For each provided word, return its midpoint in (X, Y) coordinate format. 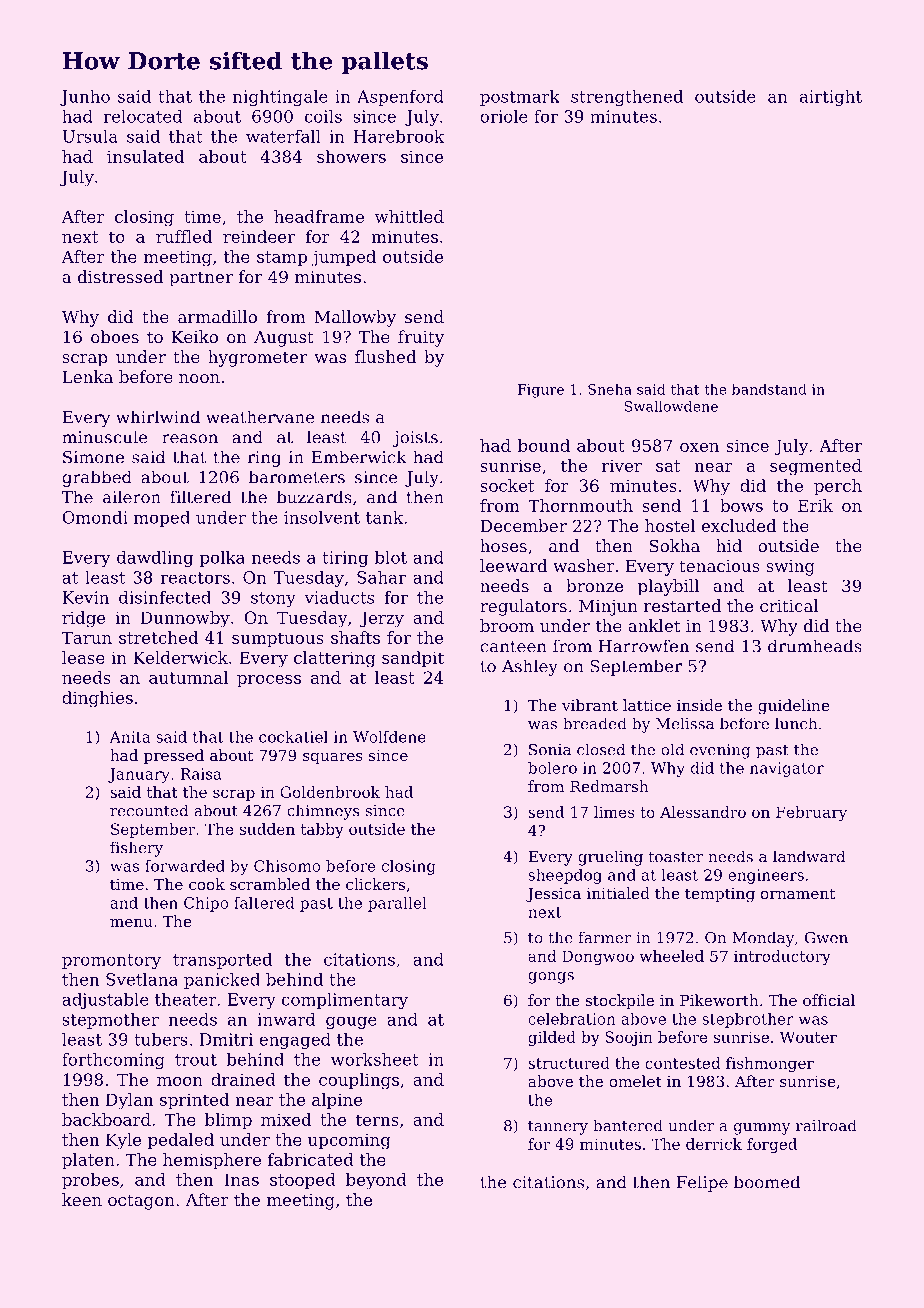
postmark (520, 98)
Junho (85, 98)
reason (190, 439)
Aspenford (400, 98)
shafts (355, 637)
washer (584, 565)
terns (377, 1120)
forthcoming (113, 1061)
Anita (130, 737)
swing (790, 568)
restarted (682, 605)
